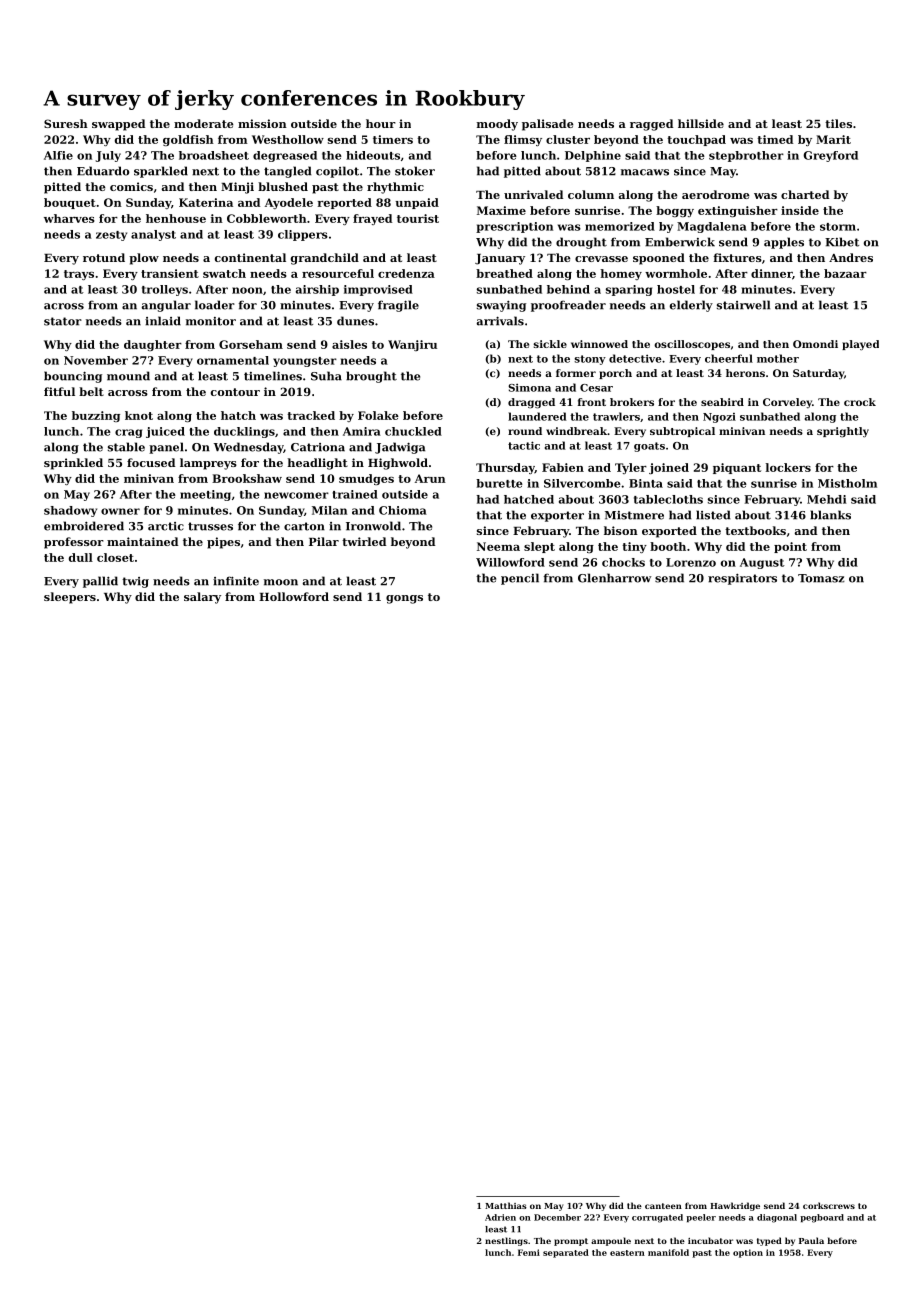  What do you see at coordinates (614, 578) in the screenshot?
I see `Glenharrow` at bounding box center [614, 578].
